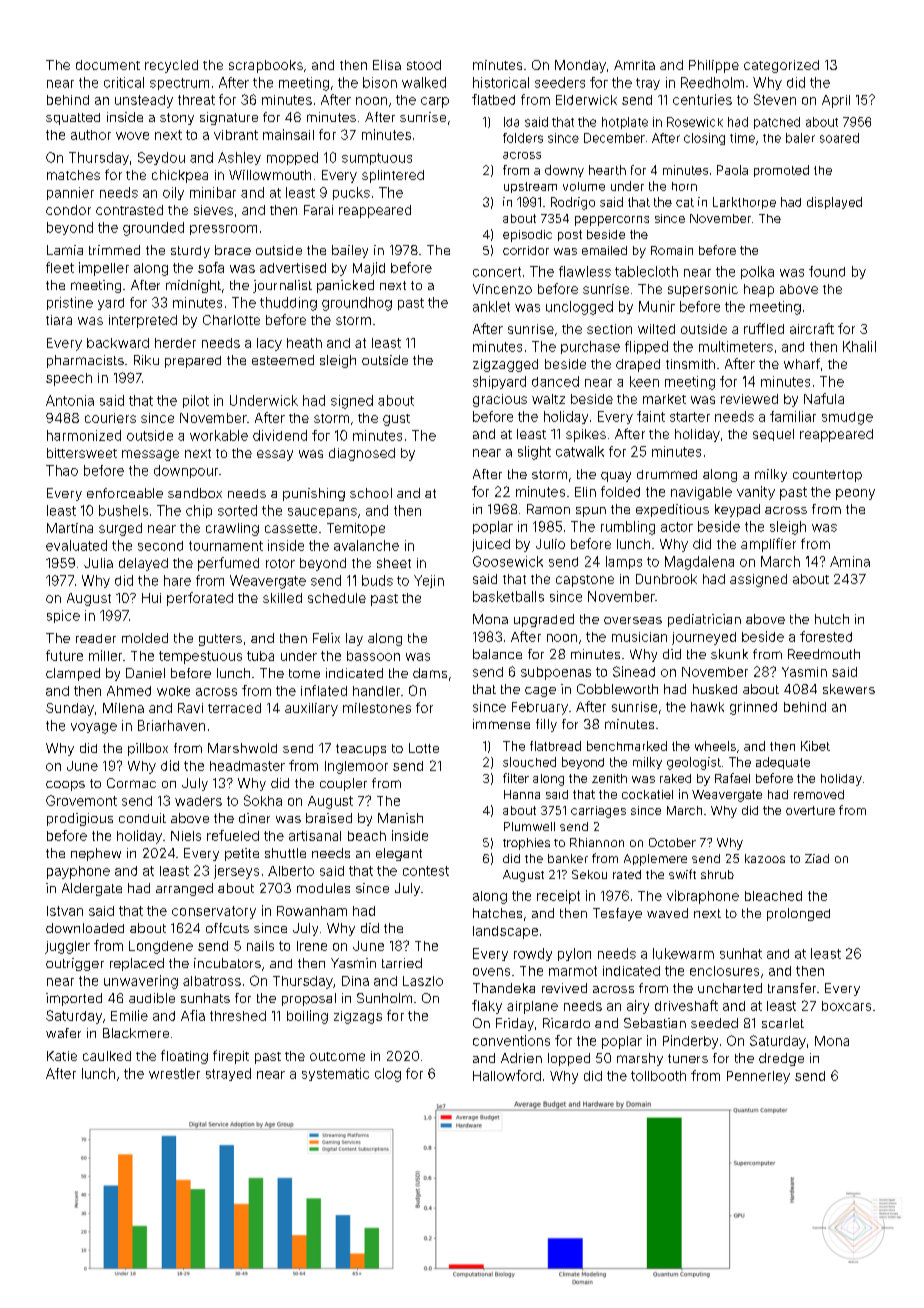 The height and width of the document is (1308, 924). What do you see at coordinates (129, 210) in the document?
I see `contrasted` at bounding box center [129, 210].
